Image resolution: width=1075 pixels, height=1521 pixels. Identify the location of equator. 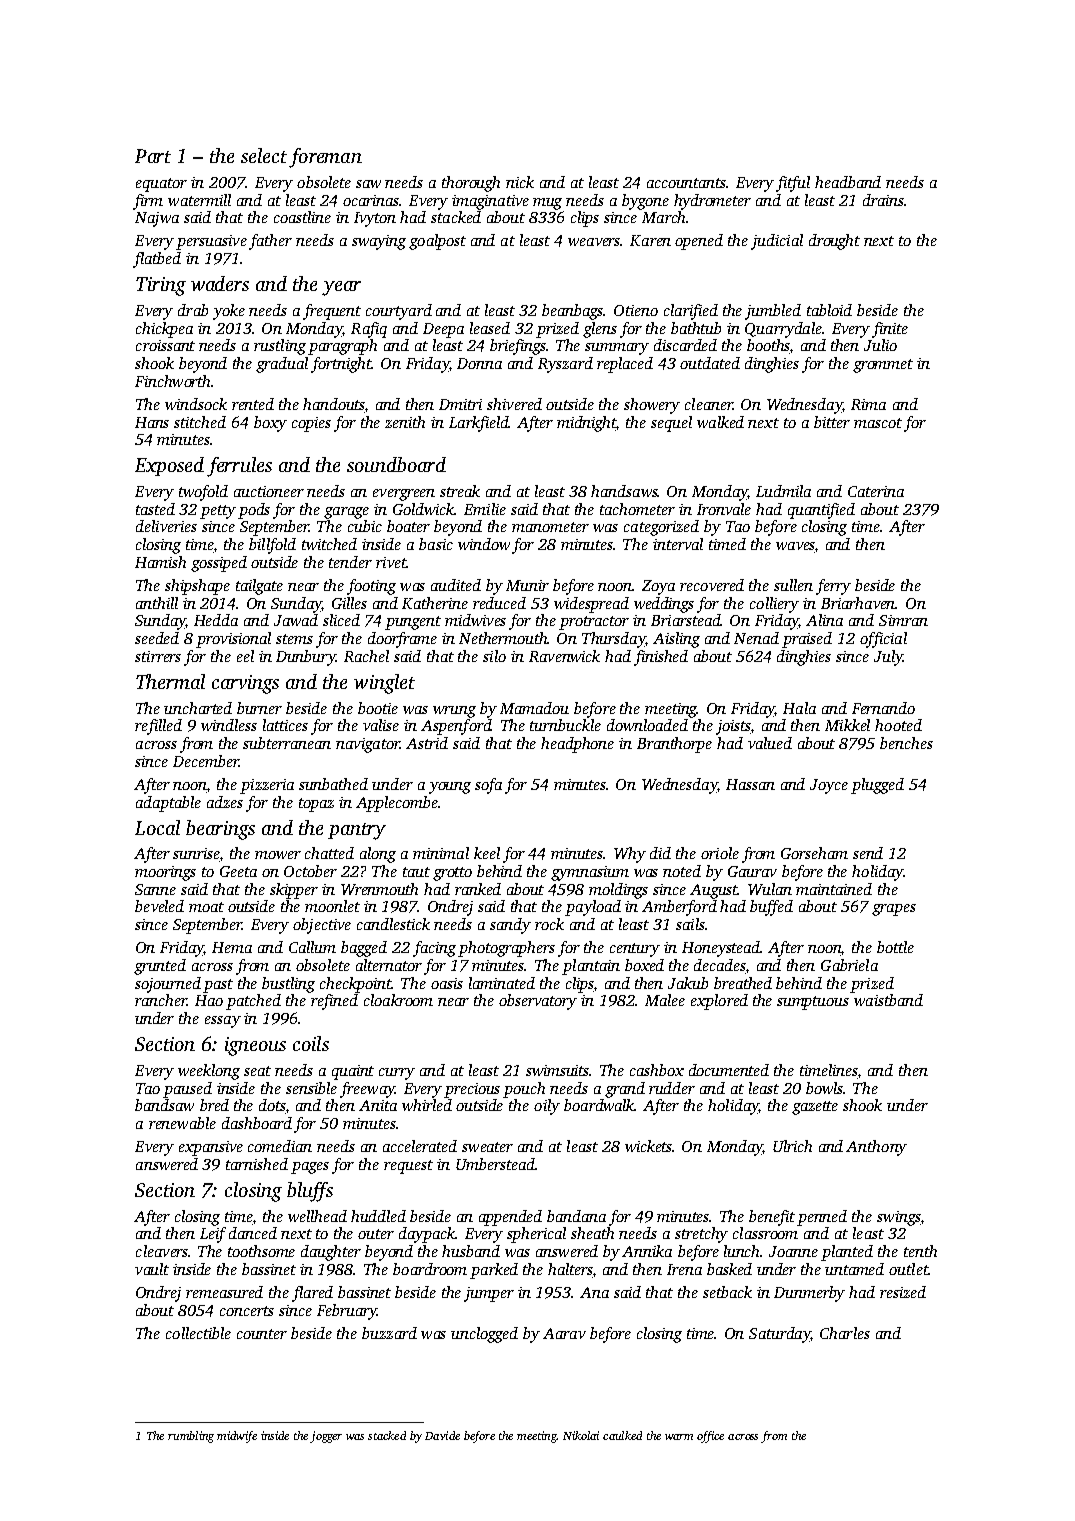
(161, 185).
